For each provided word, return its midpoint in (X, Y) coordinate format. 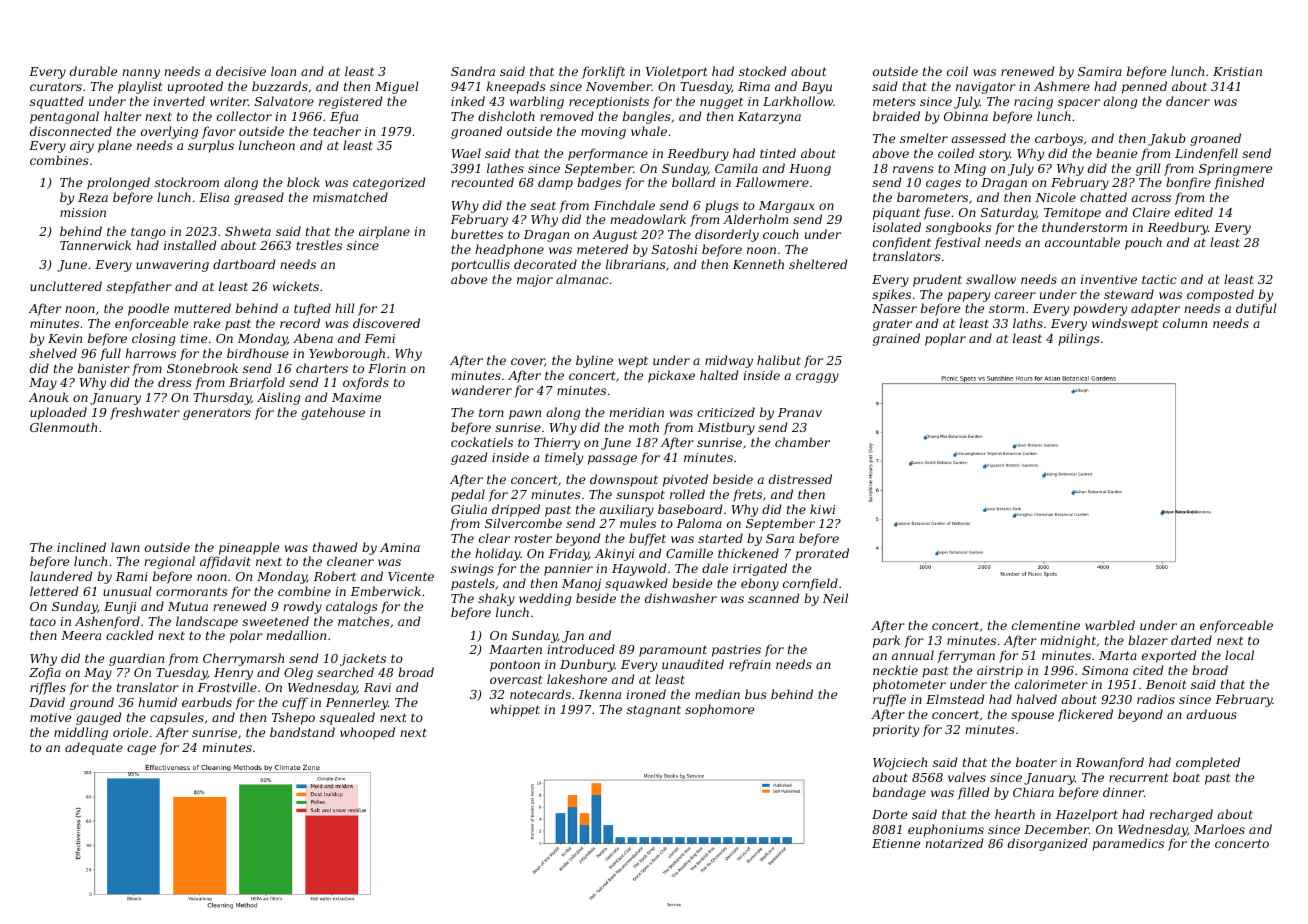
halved (1036, 699)
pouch (1143, 243)
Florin (387, 368)
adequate (94, 748)
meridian (636, 412)
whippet (515, 710)
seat (543, 206)
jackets (363, 659)
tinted (778, 153)
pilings (1079, 339)
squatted (57, 102)
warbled (1110, 625)
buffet (647, 539)
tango (148, 233)
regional (169, 562)
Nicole (1055, 197)
